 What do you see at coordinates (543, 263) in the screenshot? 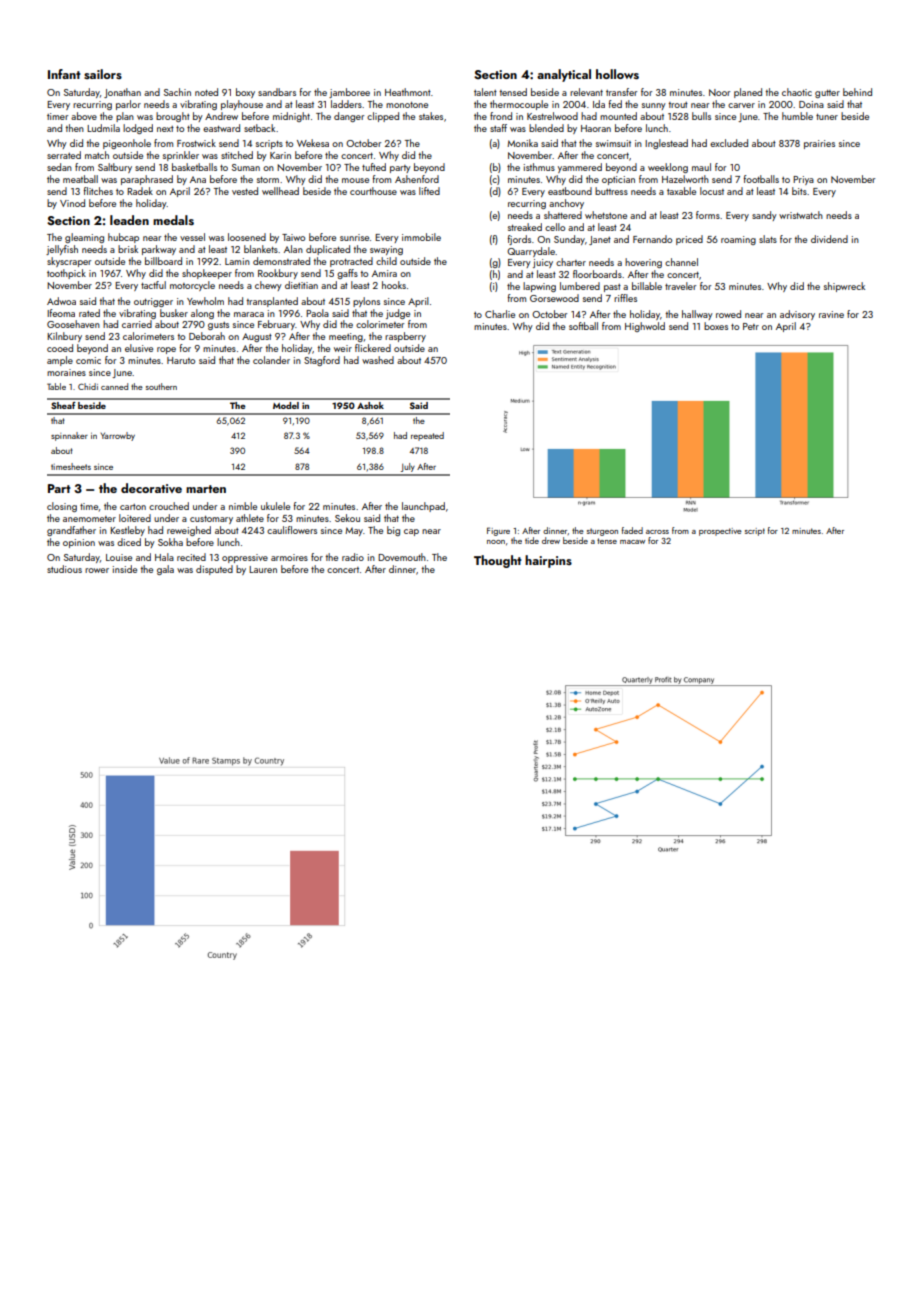
I see `juicy` at bounding box center [543, 263].
